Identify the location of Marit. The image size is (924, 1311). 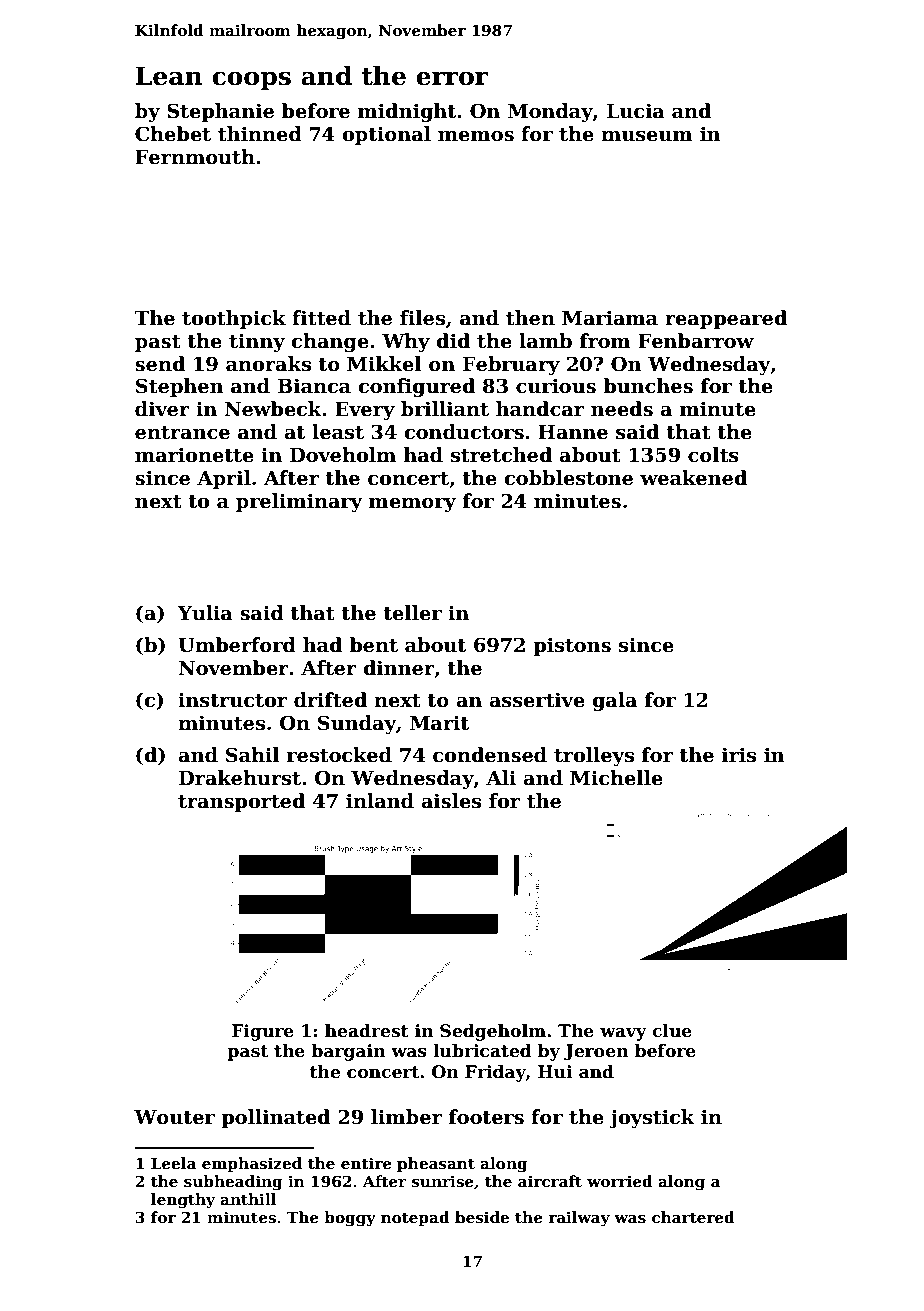
(439, 723).
